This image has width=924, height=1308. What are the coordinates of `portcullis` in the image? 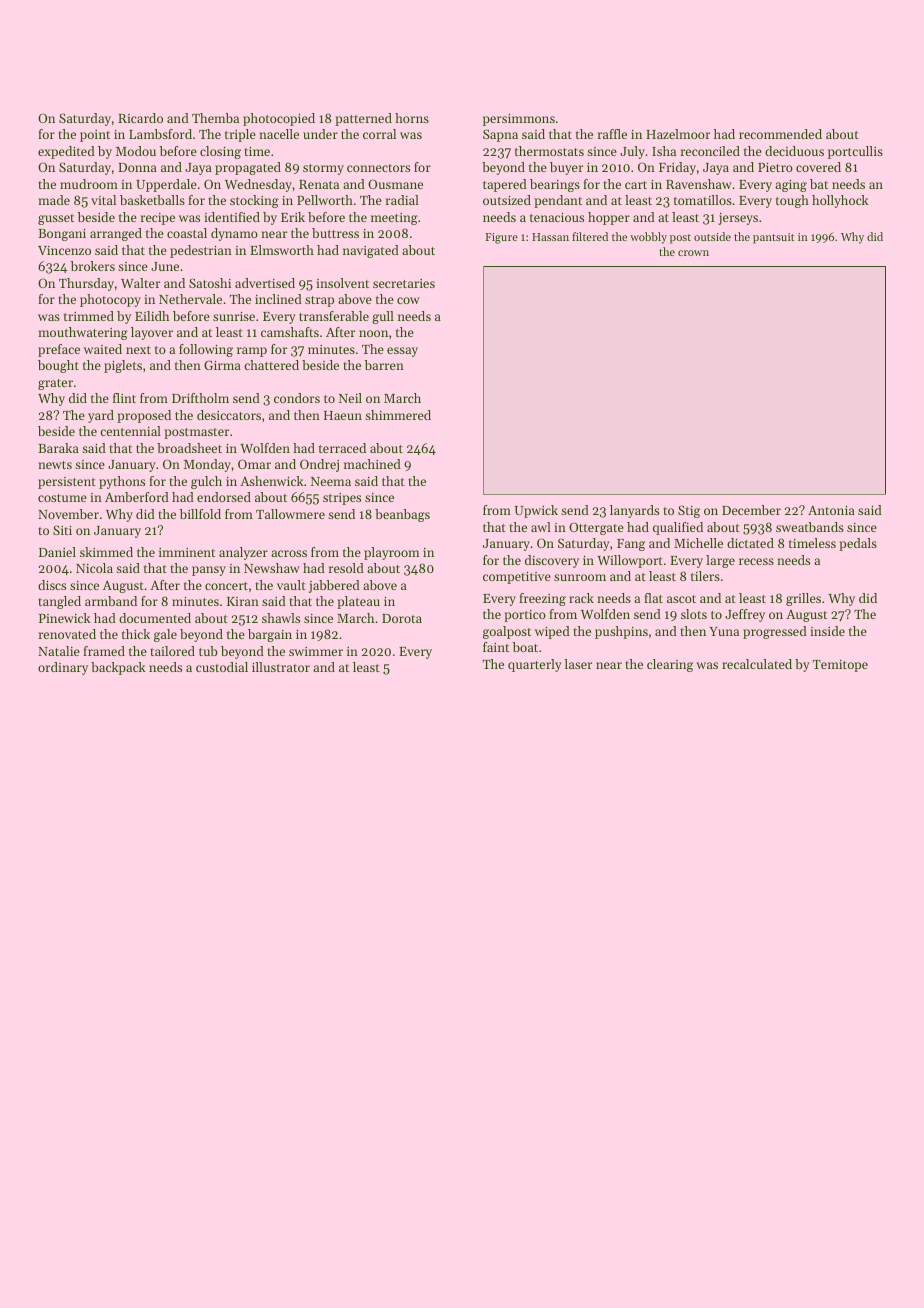 It's located at (855, 152).
